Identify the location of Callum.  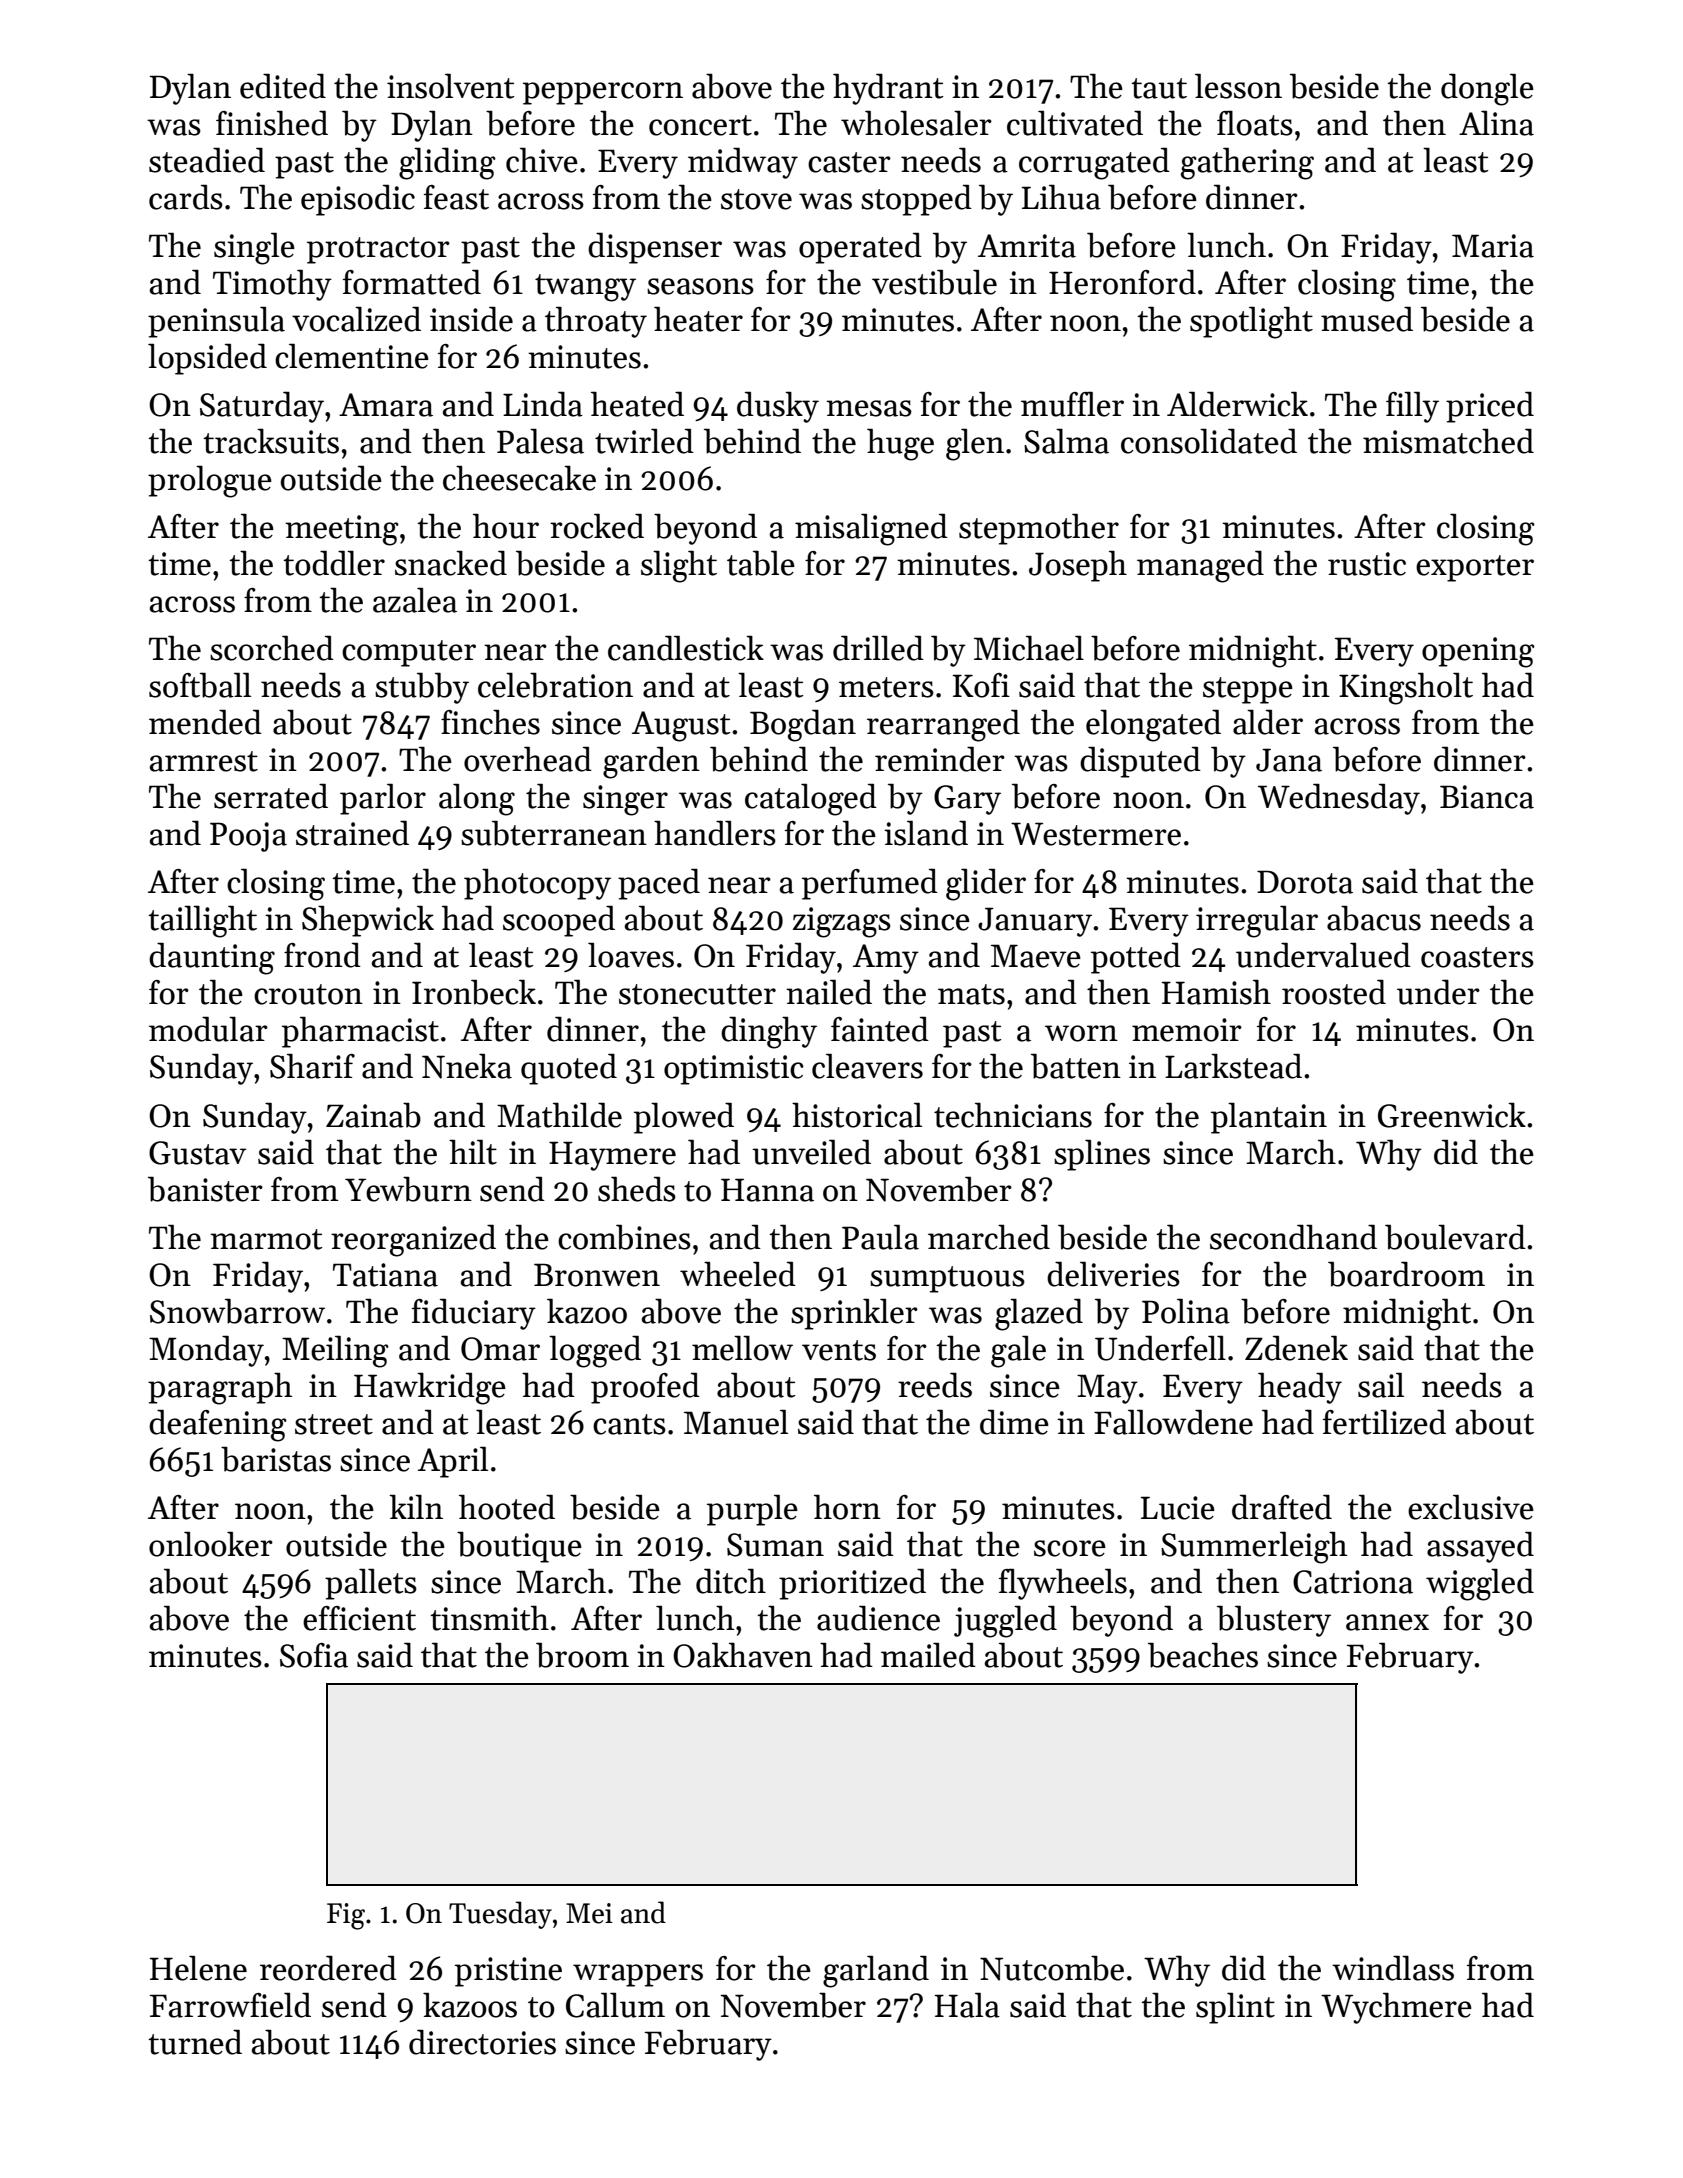
(615, 2005).
